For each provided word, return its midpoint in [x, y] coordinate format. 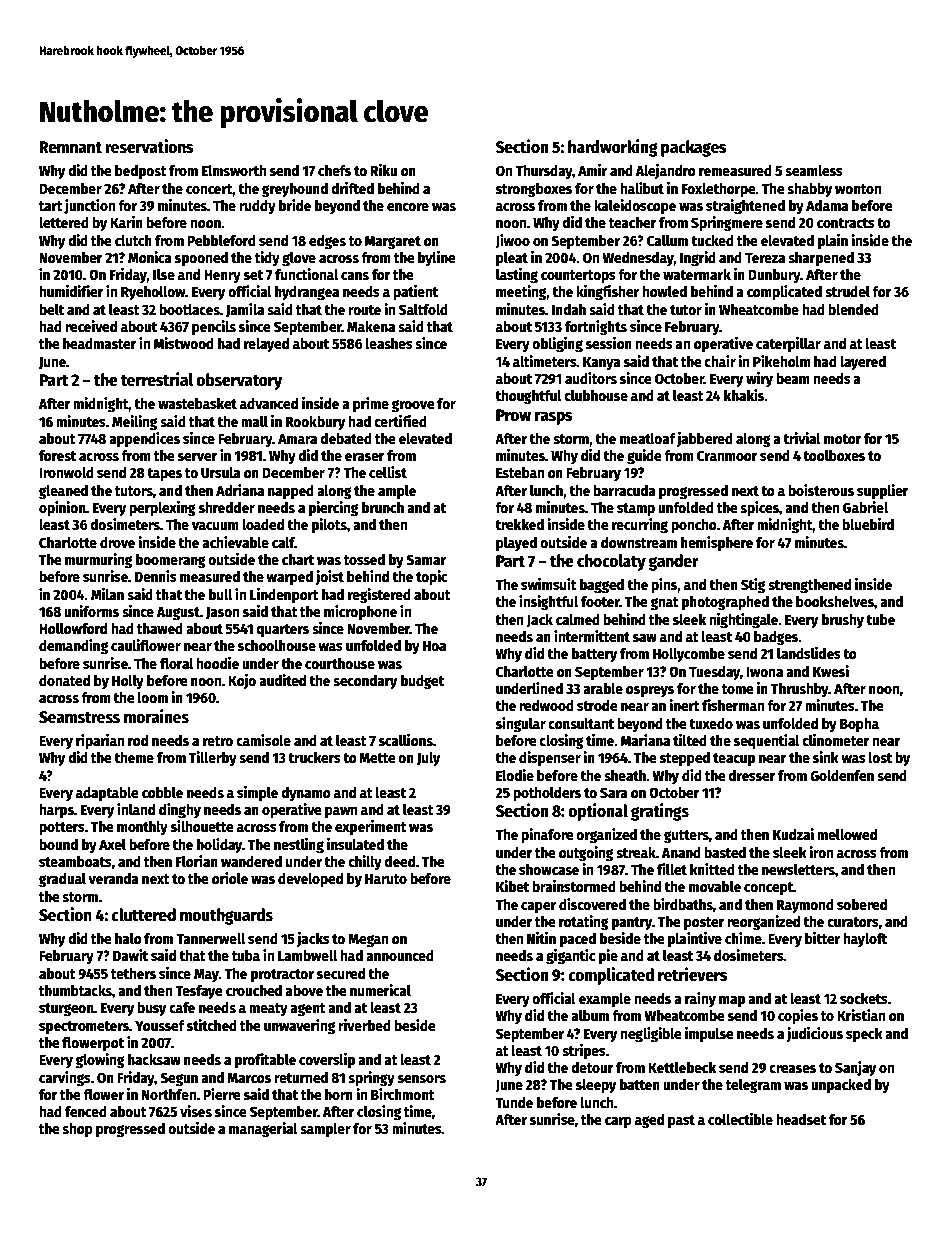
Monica [150, 257]
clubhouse [596, 395]
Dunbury [774, 276]
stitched [212, 1025]
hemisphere [717, 543]
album [590, 1015]
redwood [546, 705]
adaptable [107, 794]
